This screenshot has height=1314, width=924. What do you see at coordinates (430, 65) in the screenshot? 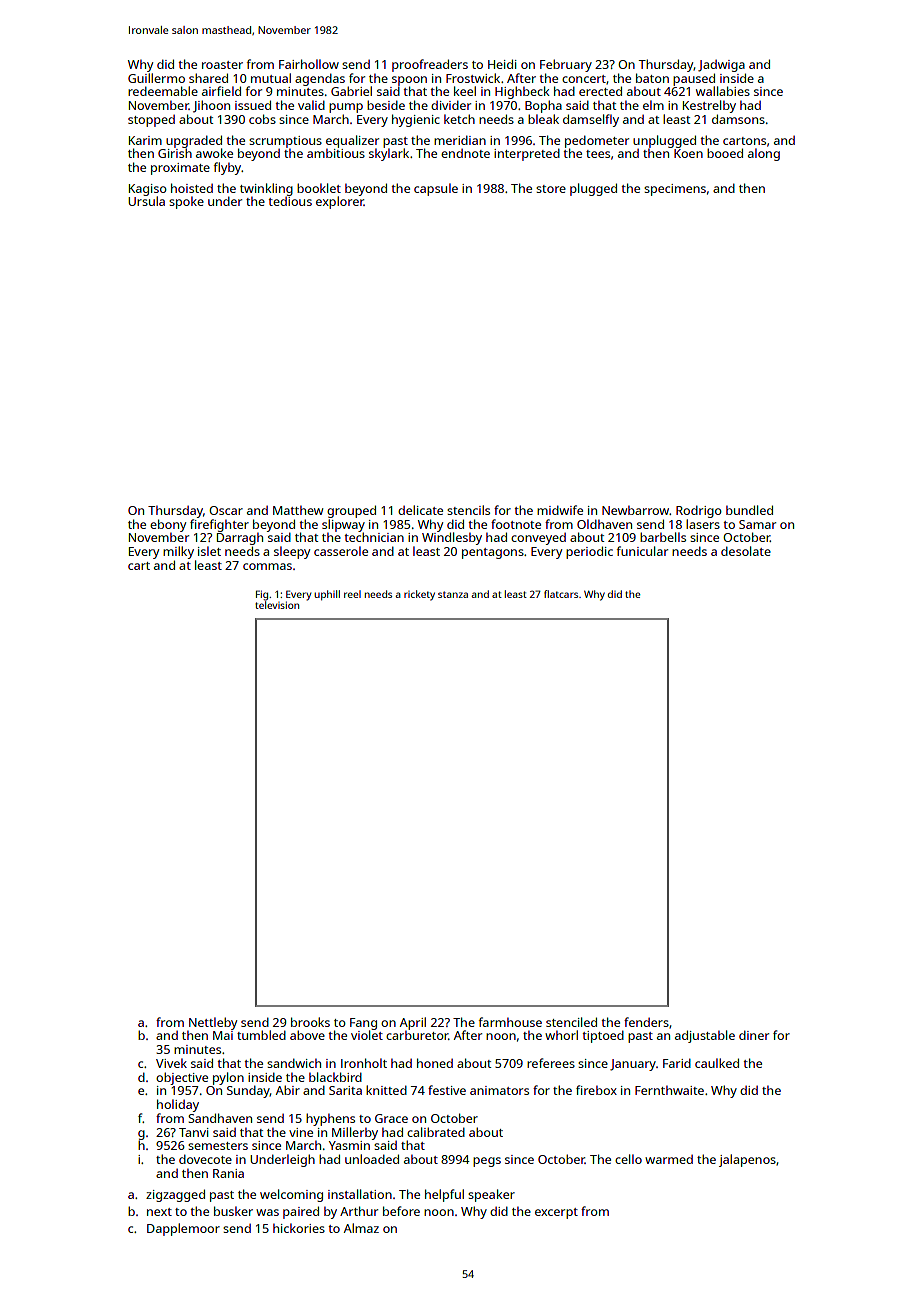
I see `proofreaders` at bounding box center [430, 65].
